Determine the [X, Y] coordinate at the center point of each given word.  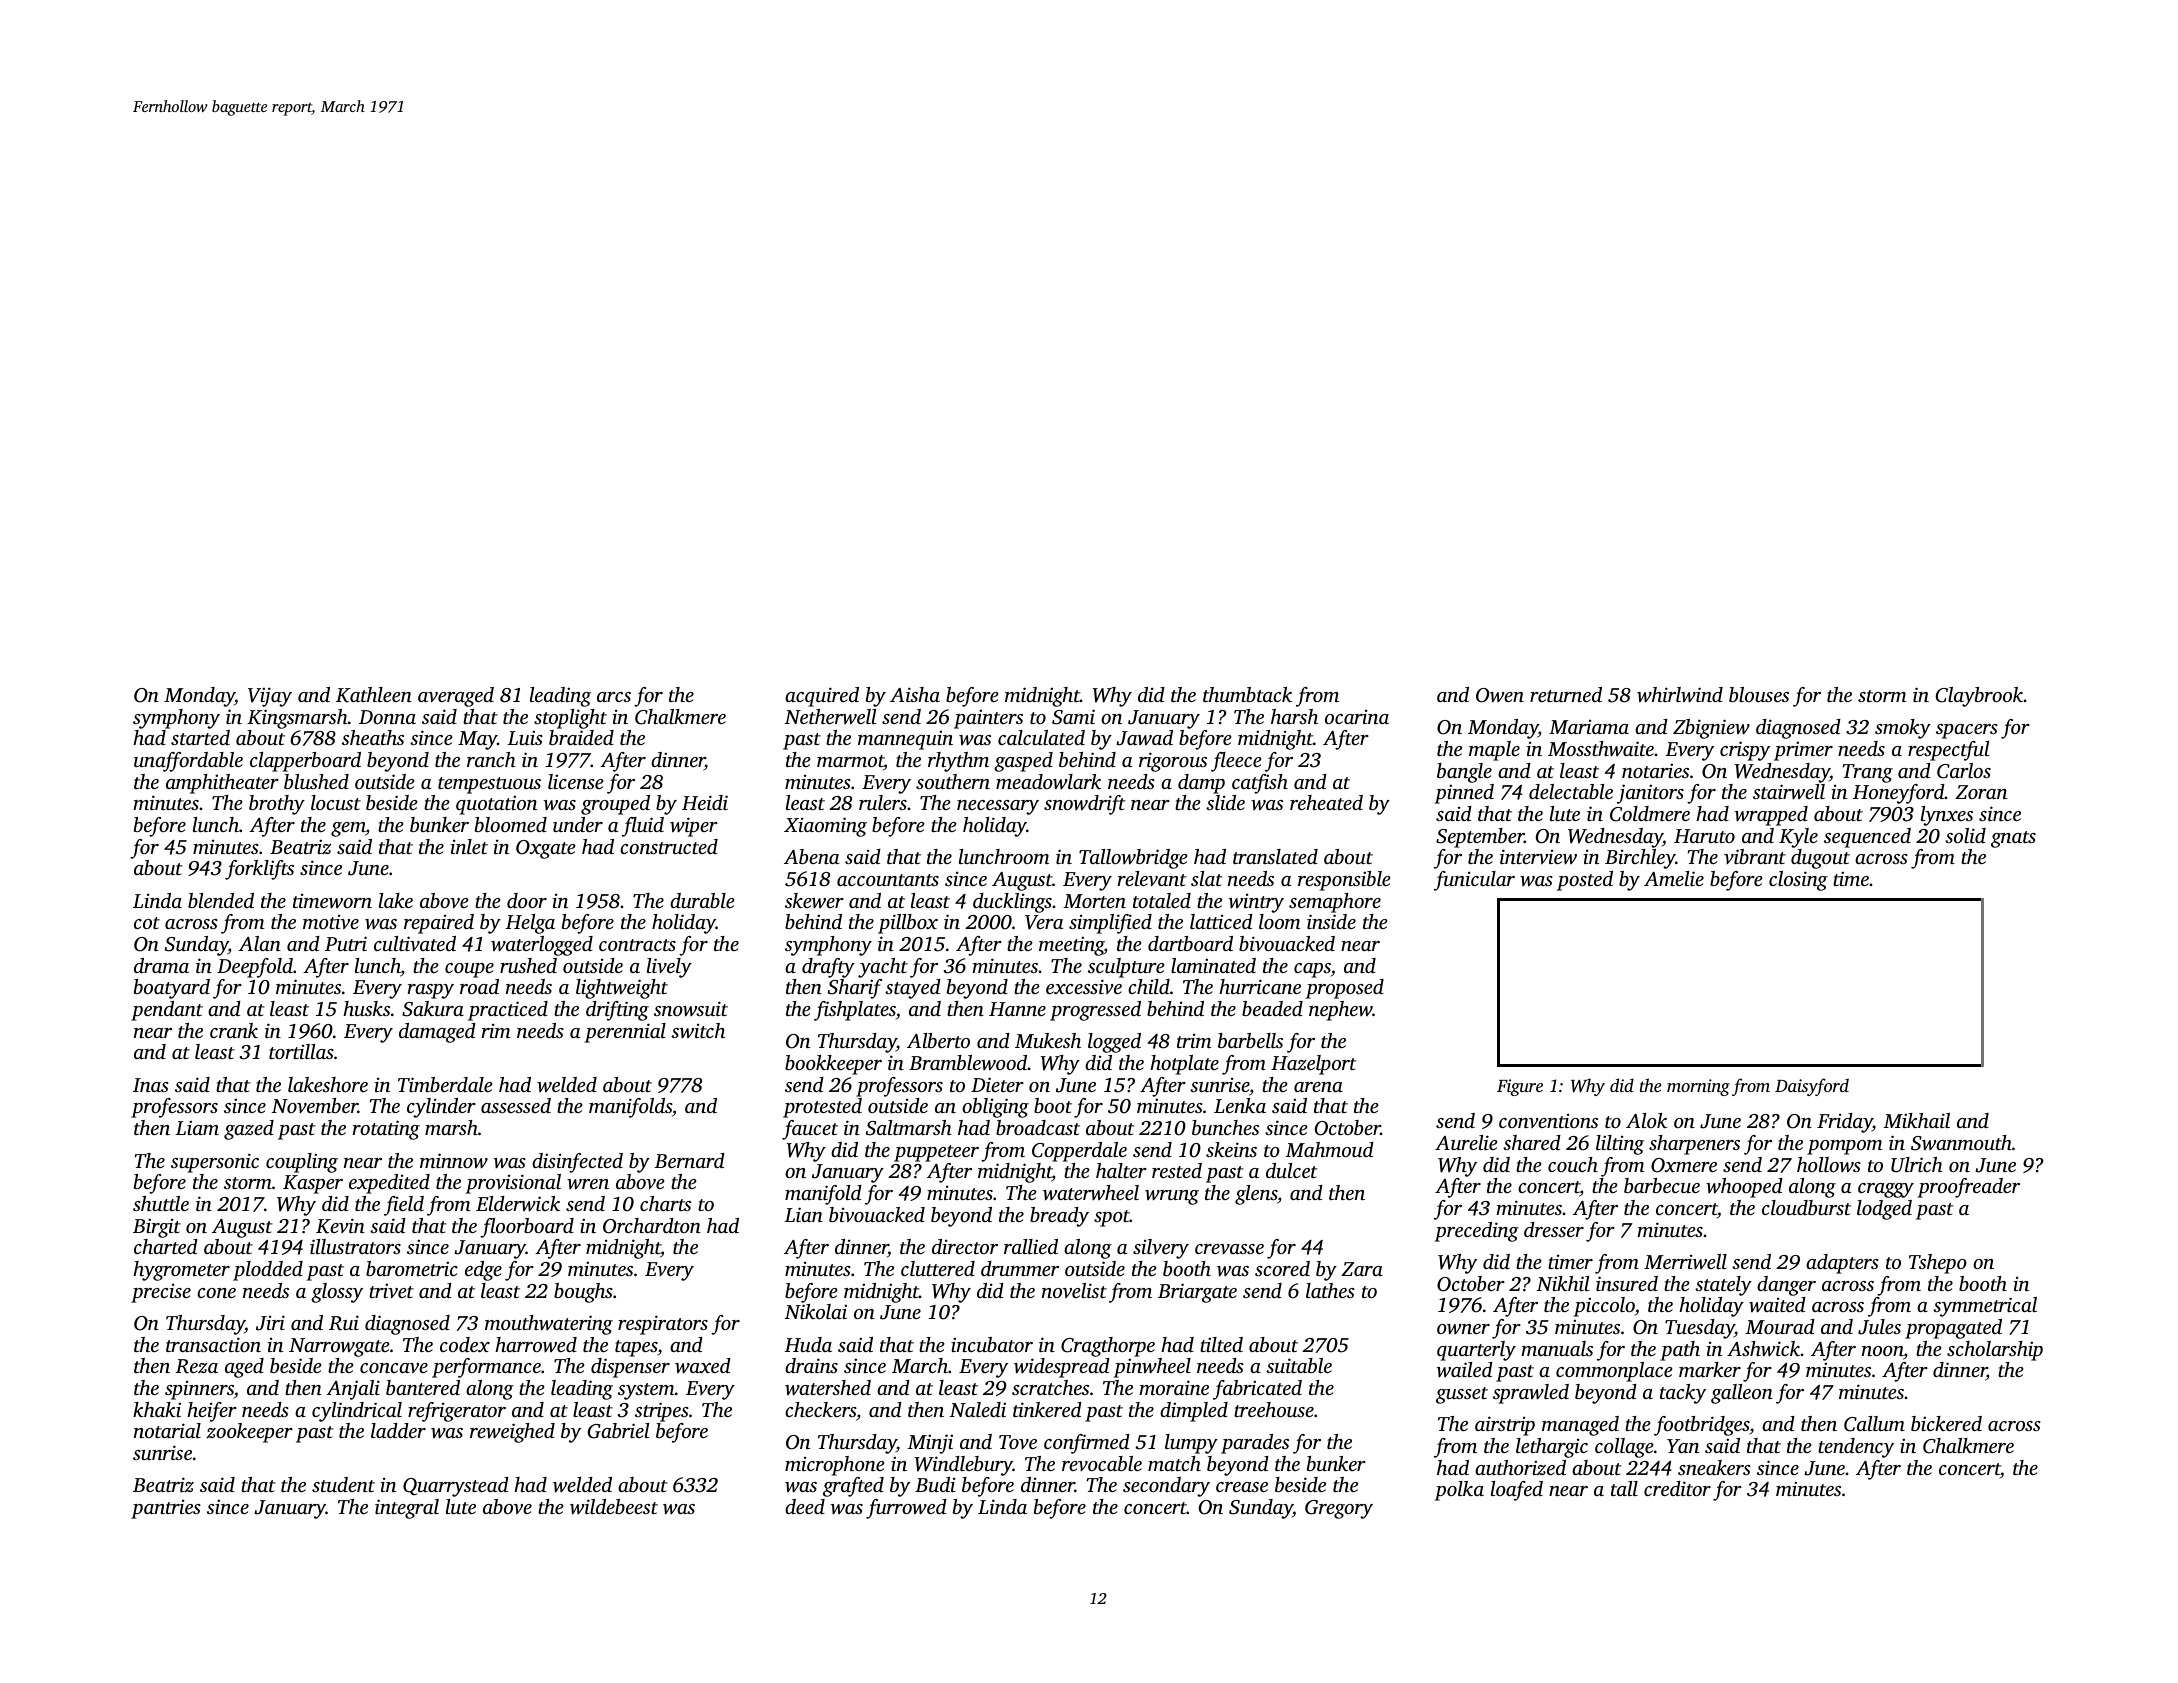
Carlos [1964, 771]
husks [366, 1008]
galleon [1742, 1394]
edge [483, 1271]
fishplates [855, 1011]
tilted [1221, 1344]
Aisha [915, 694]
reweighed [512, 1433]
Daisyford [1812, 1087]
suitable [1299, 1365]
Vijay [270, 697]
